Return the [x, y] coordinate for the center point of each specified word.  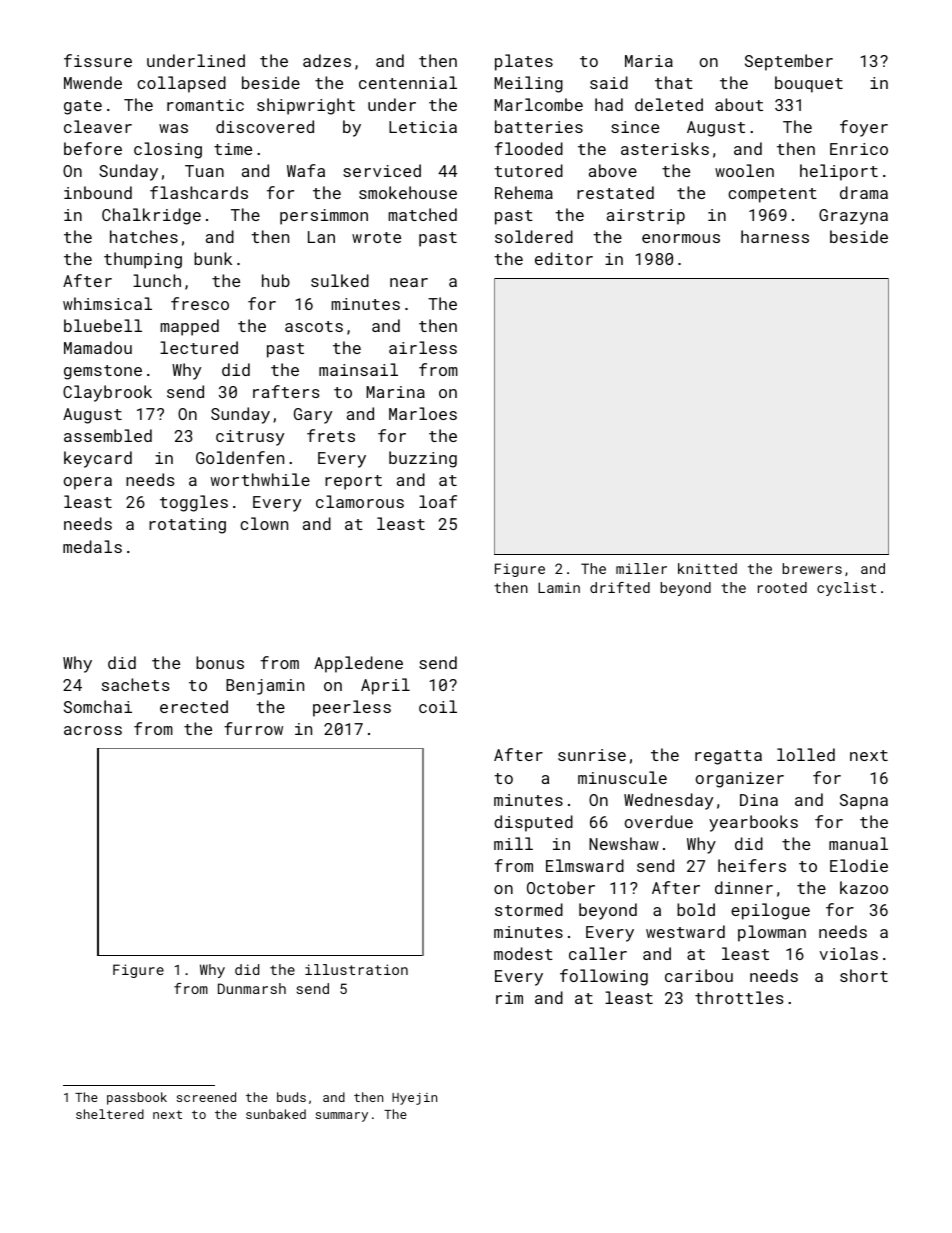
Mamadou [98, 347]
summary [342, 1117]
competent [772, 195]
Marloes [423, 413]
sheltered [110, 1114]
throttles [739, 997]
